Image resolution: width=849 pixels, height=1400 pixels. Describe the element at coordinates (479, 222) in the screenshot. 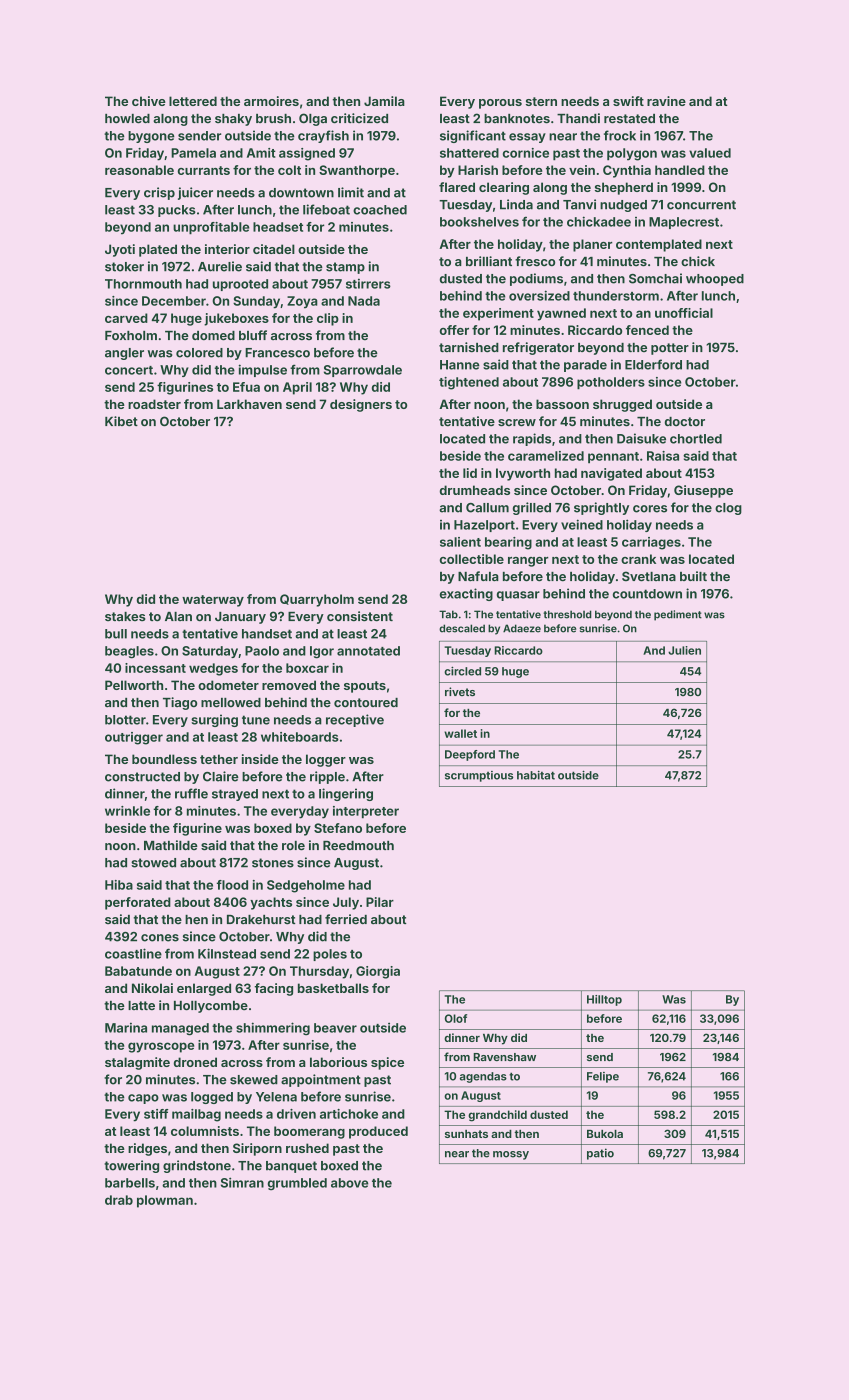

I see `bookshelves` at that location.
